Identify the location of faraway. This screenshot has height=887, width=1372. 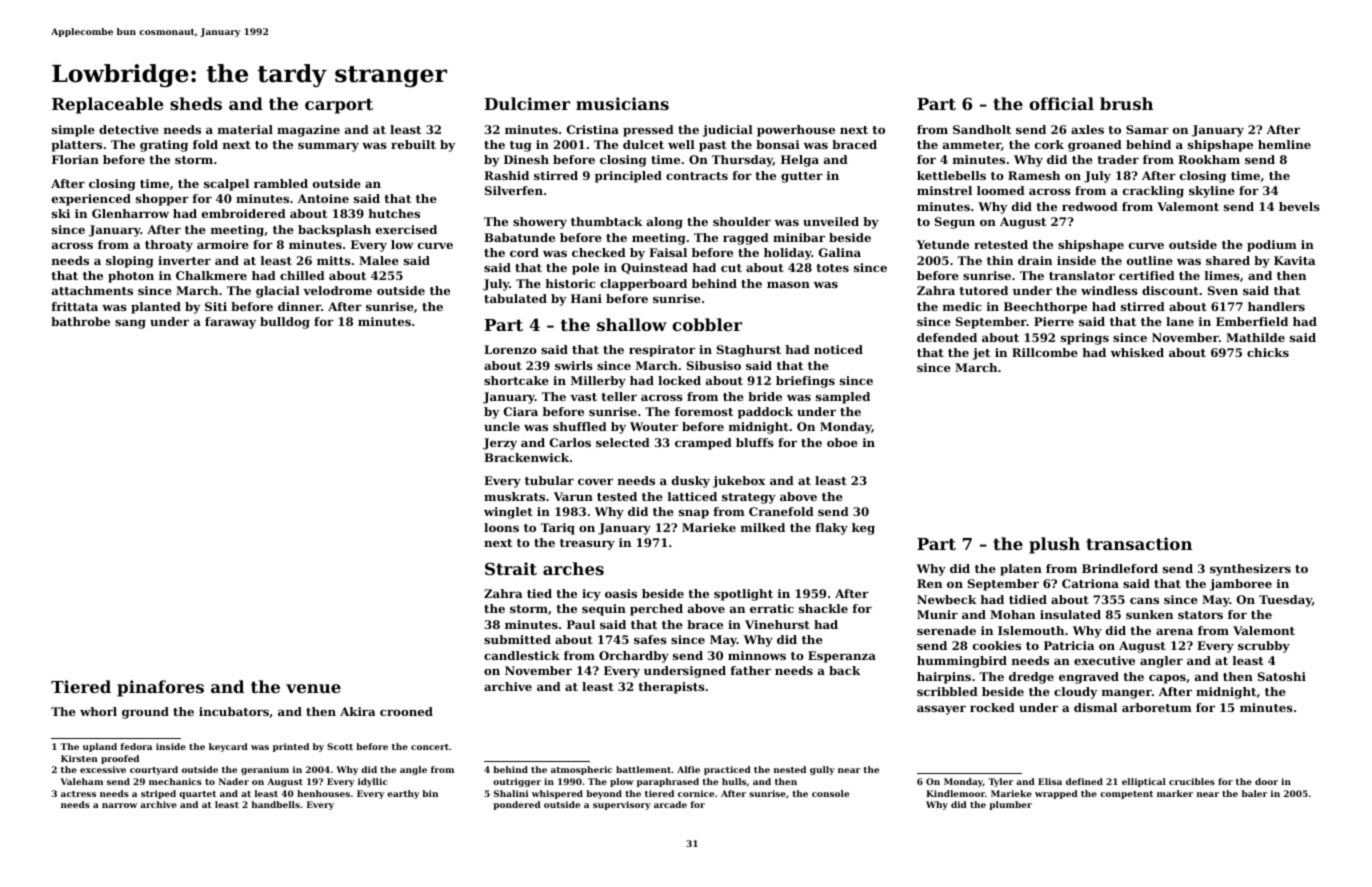
(230, 323).
